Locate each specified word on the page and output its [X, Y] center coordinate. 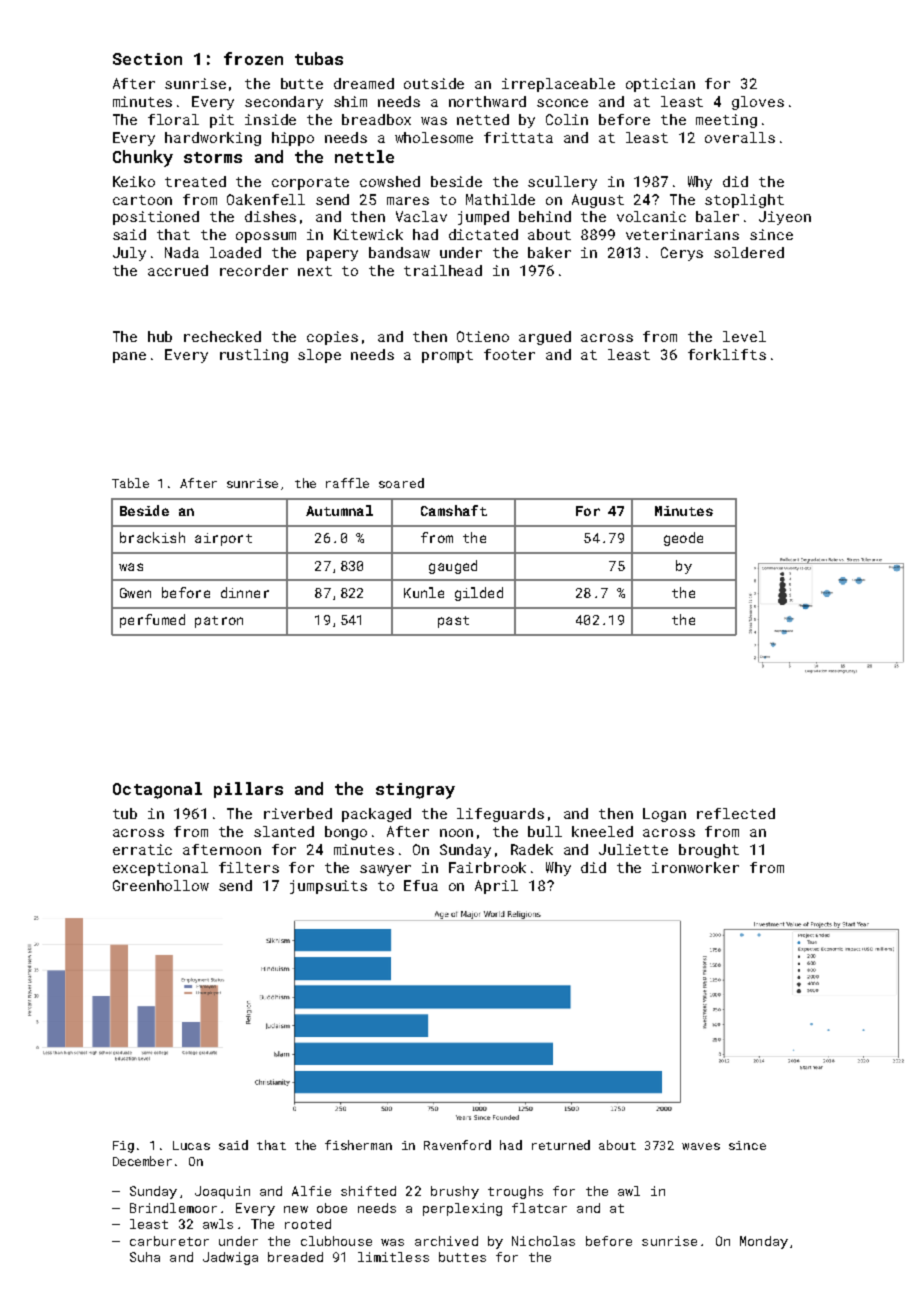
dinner [245, 592]
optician [660, 85]
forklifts [727, 354]
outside [434, 83]
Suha [145, 1257]
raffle [347, 483]
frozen [253, 58]
